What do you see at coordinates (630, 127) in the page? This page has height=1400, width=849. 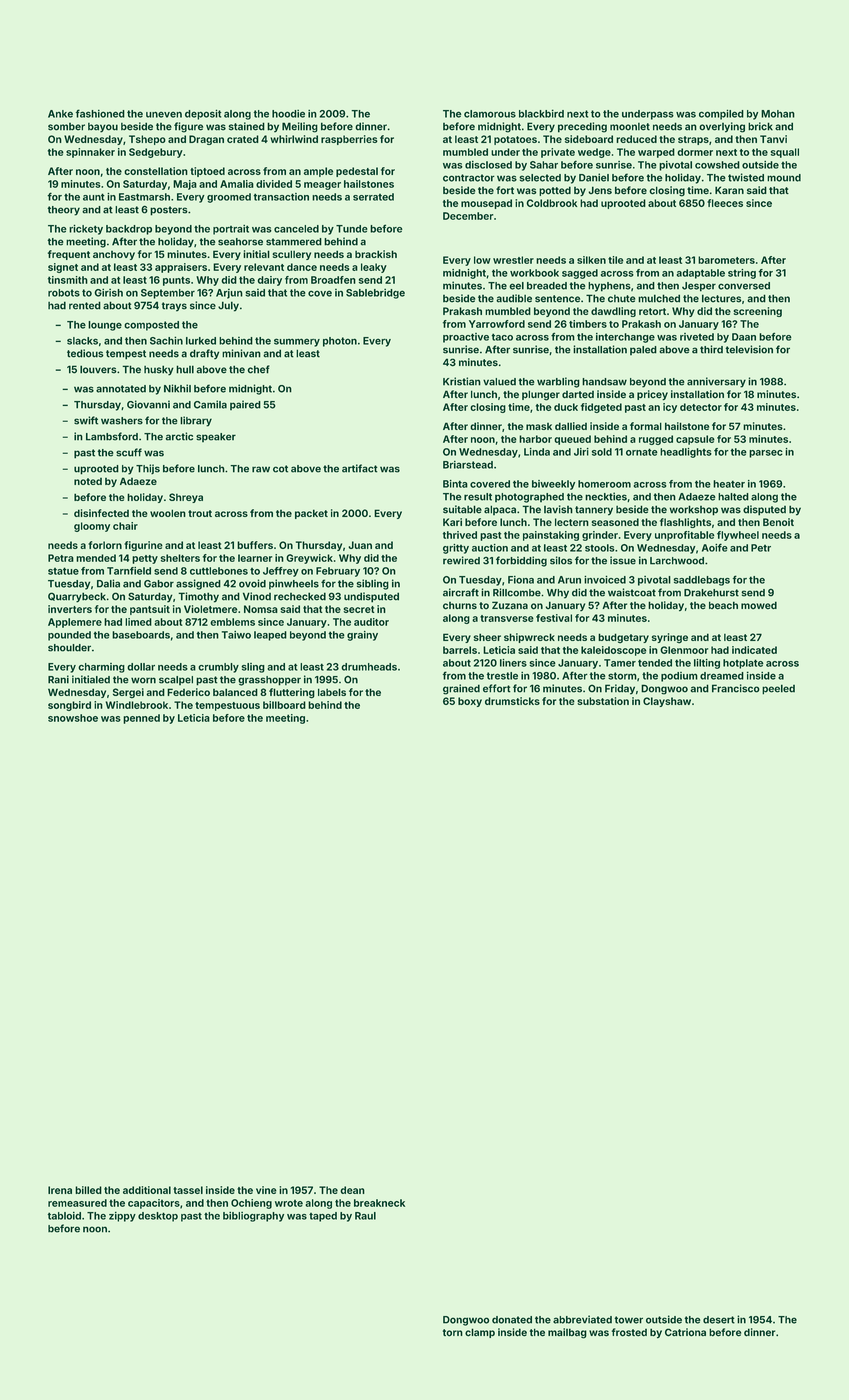 I see `moonlet` at bounding box center [630, 127].
